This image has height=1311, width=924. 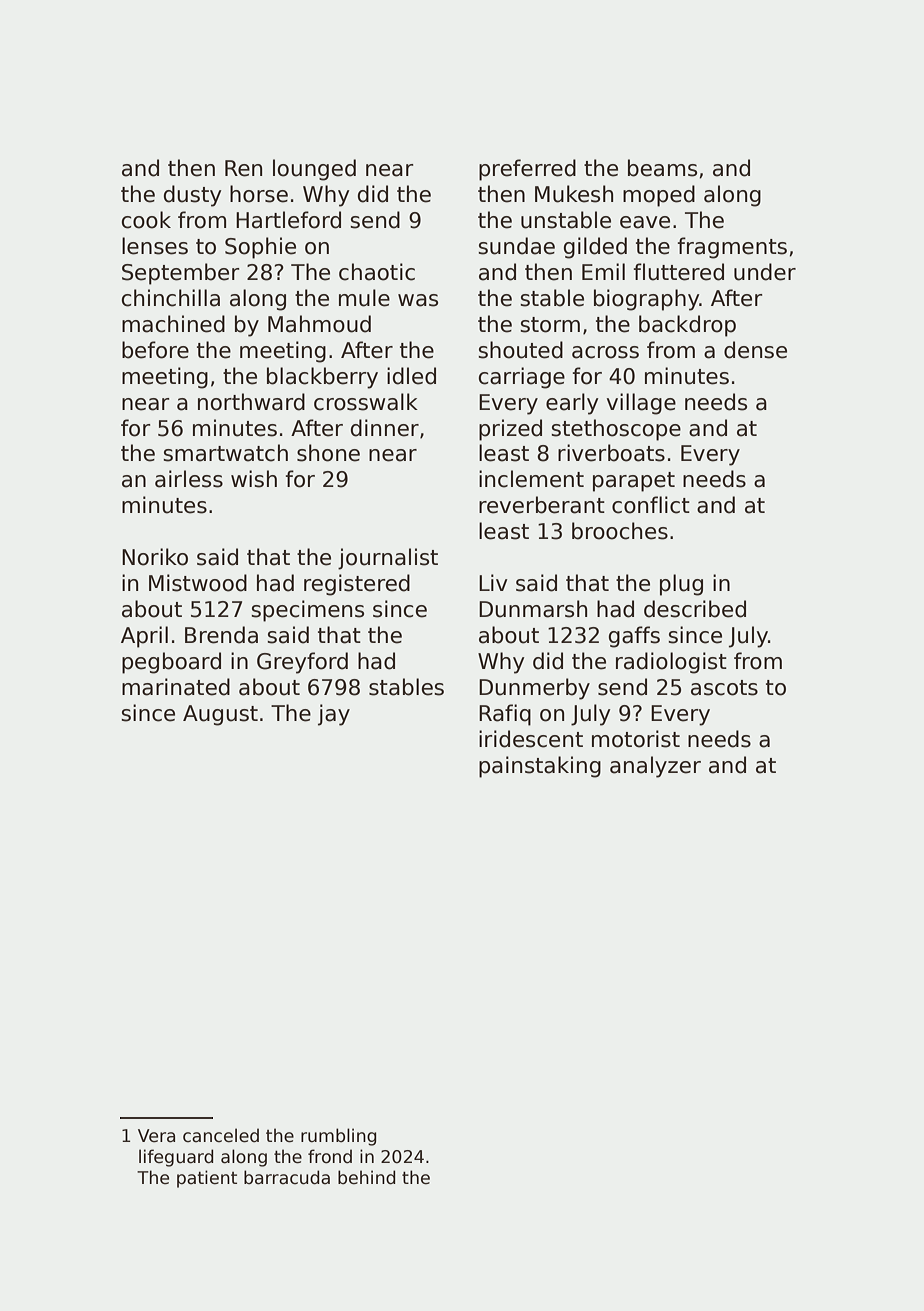 What do you see at coordinates (534, 689) in the image?
I see `Dunmerby` at bounding box center [534, 689].
